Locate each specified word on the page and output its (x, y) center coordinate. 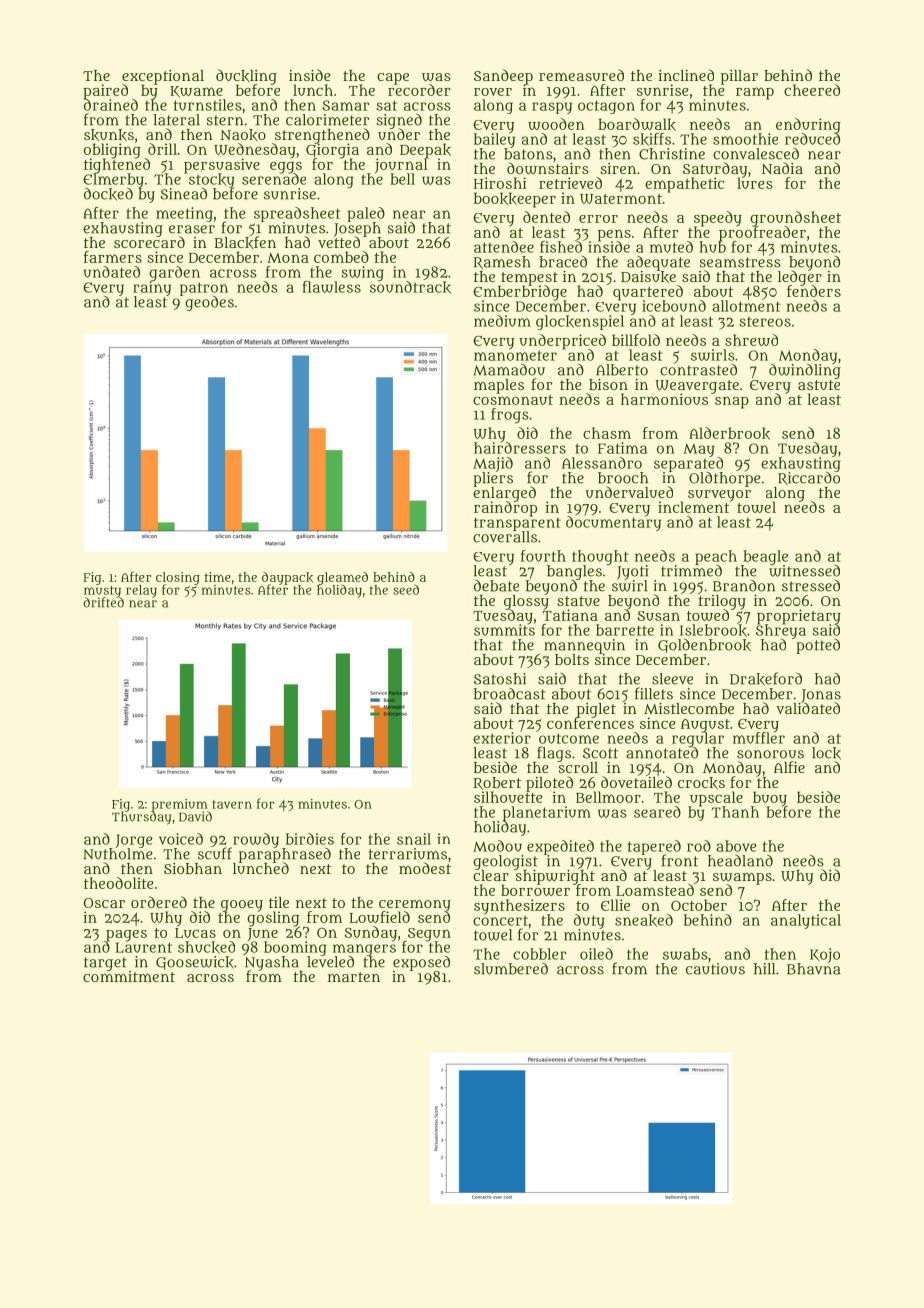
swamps (742, 878)
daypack (287, 578)
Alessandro (602, 463)
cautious (715, 969)
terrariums (408, 854)
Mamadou (509, 369)
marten (354, 977)
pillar (739, 77)
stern (225, 120)
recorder (419, 90)
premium (180, 805)
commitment (129, 976)
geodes (209, 303)
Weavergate (697, 387)
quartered (648, 292)
